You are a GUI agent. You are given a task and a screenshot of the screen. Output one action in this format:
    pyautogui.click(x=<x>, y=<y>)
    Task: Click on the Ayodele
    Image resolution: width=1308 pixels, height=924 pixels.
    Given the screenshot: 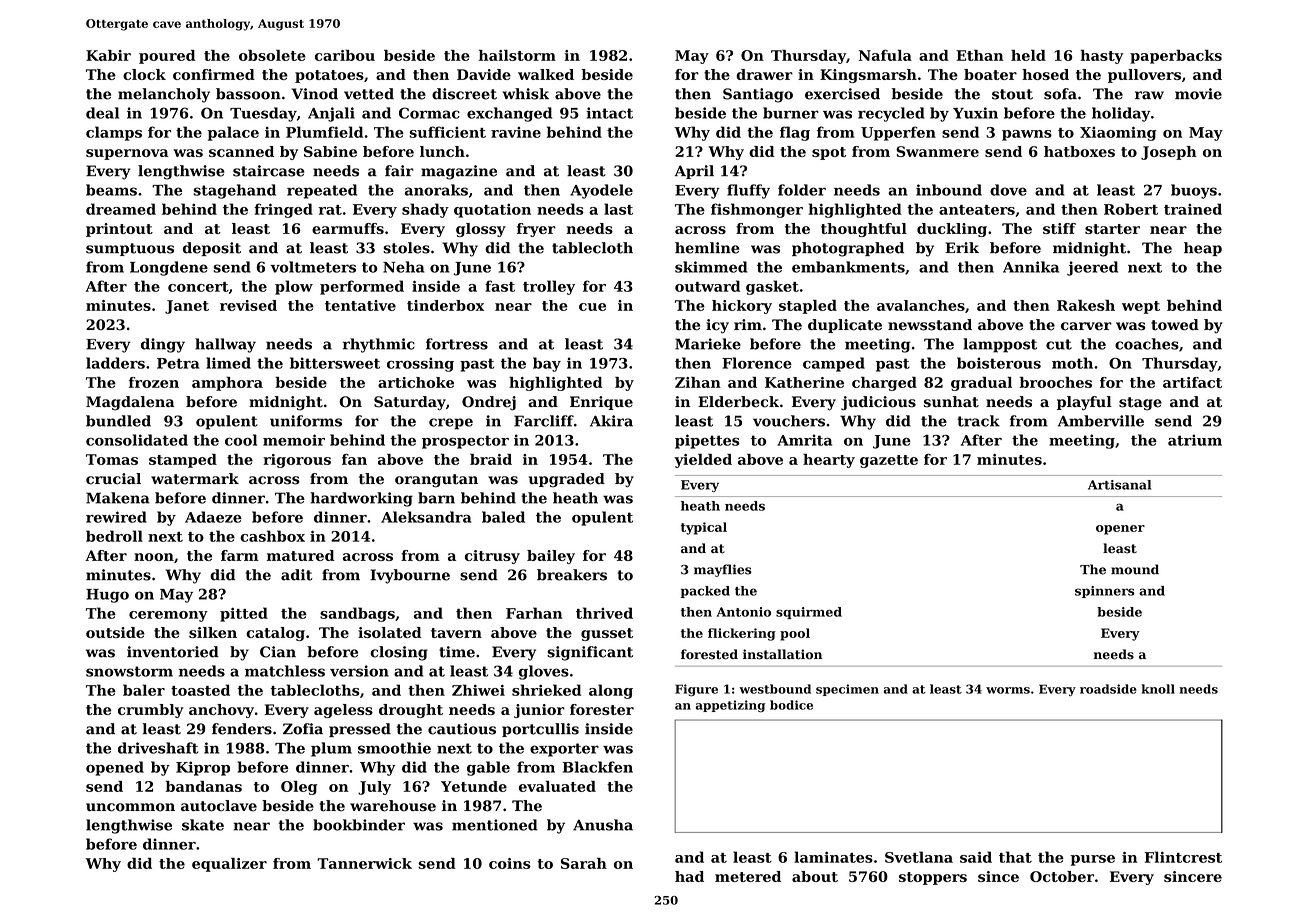 What is the action you would take?
    pyautogui.click(x=601, y=191)
